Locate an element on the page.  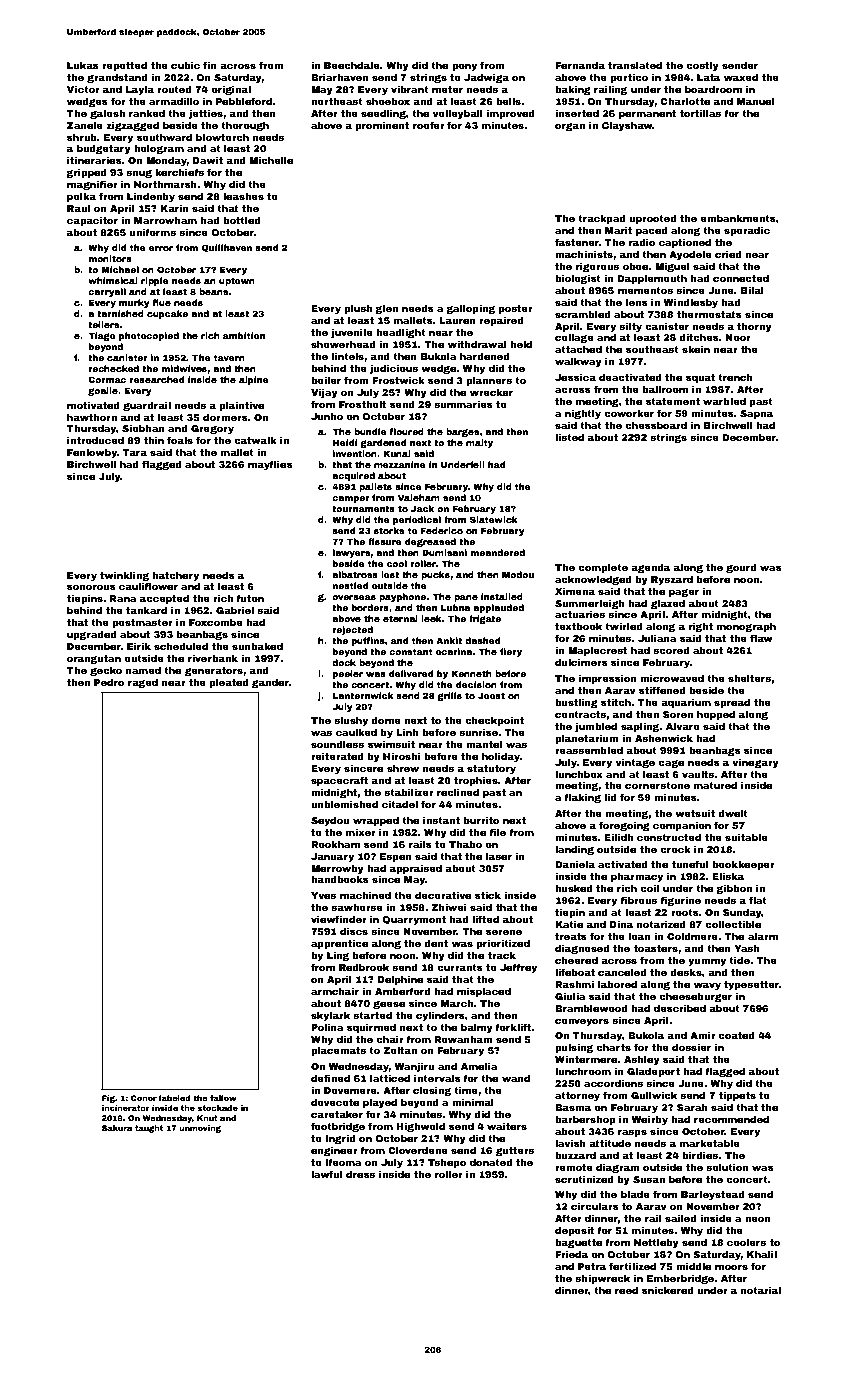
leashes is located at coordinates (243, 196).
